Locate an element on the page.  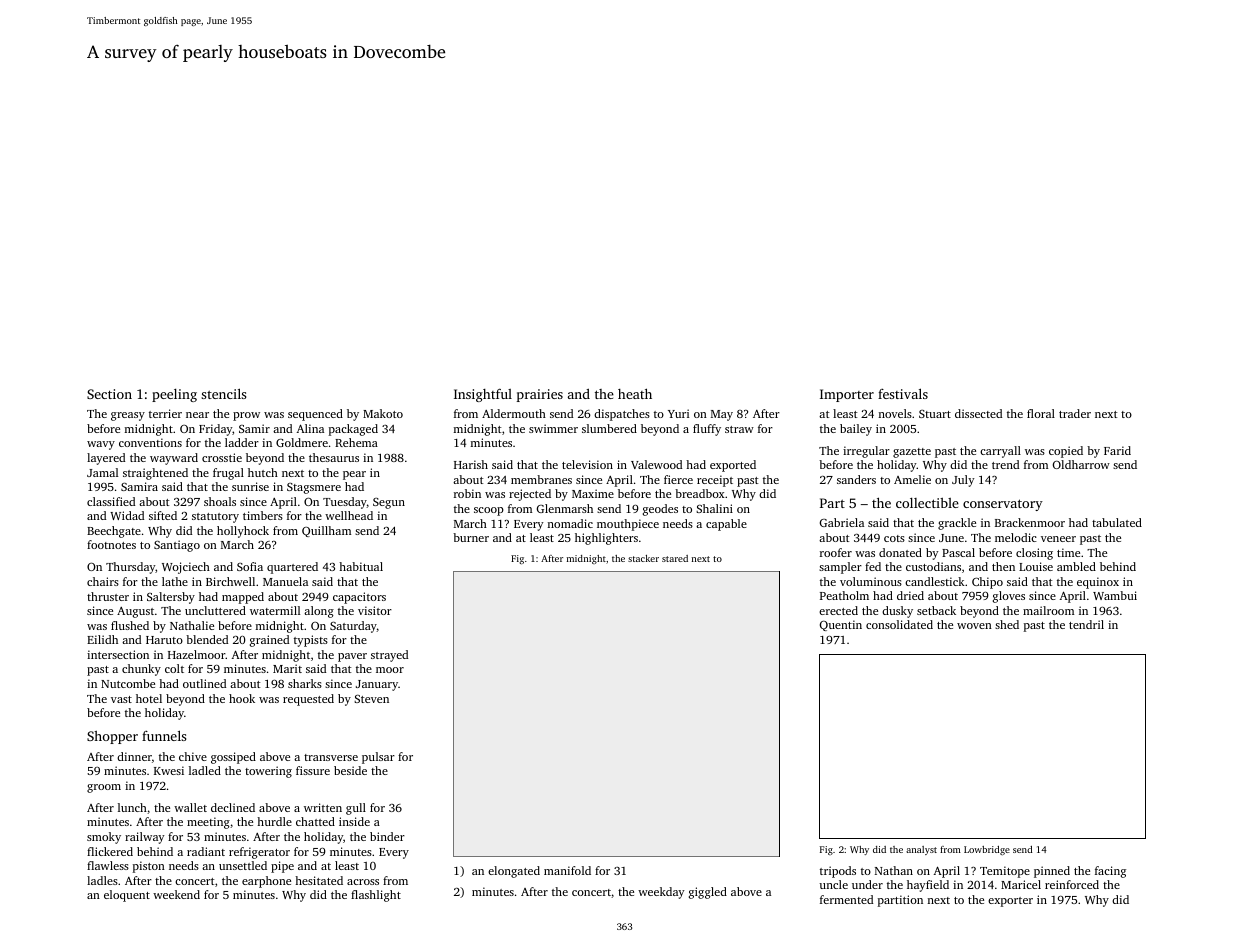
lunch is located at coordinates (132, 807).
